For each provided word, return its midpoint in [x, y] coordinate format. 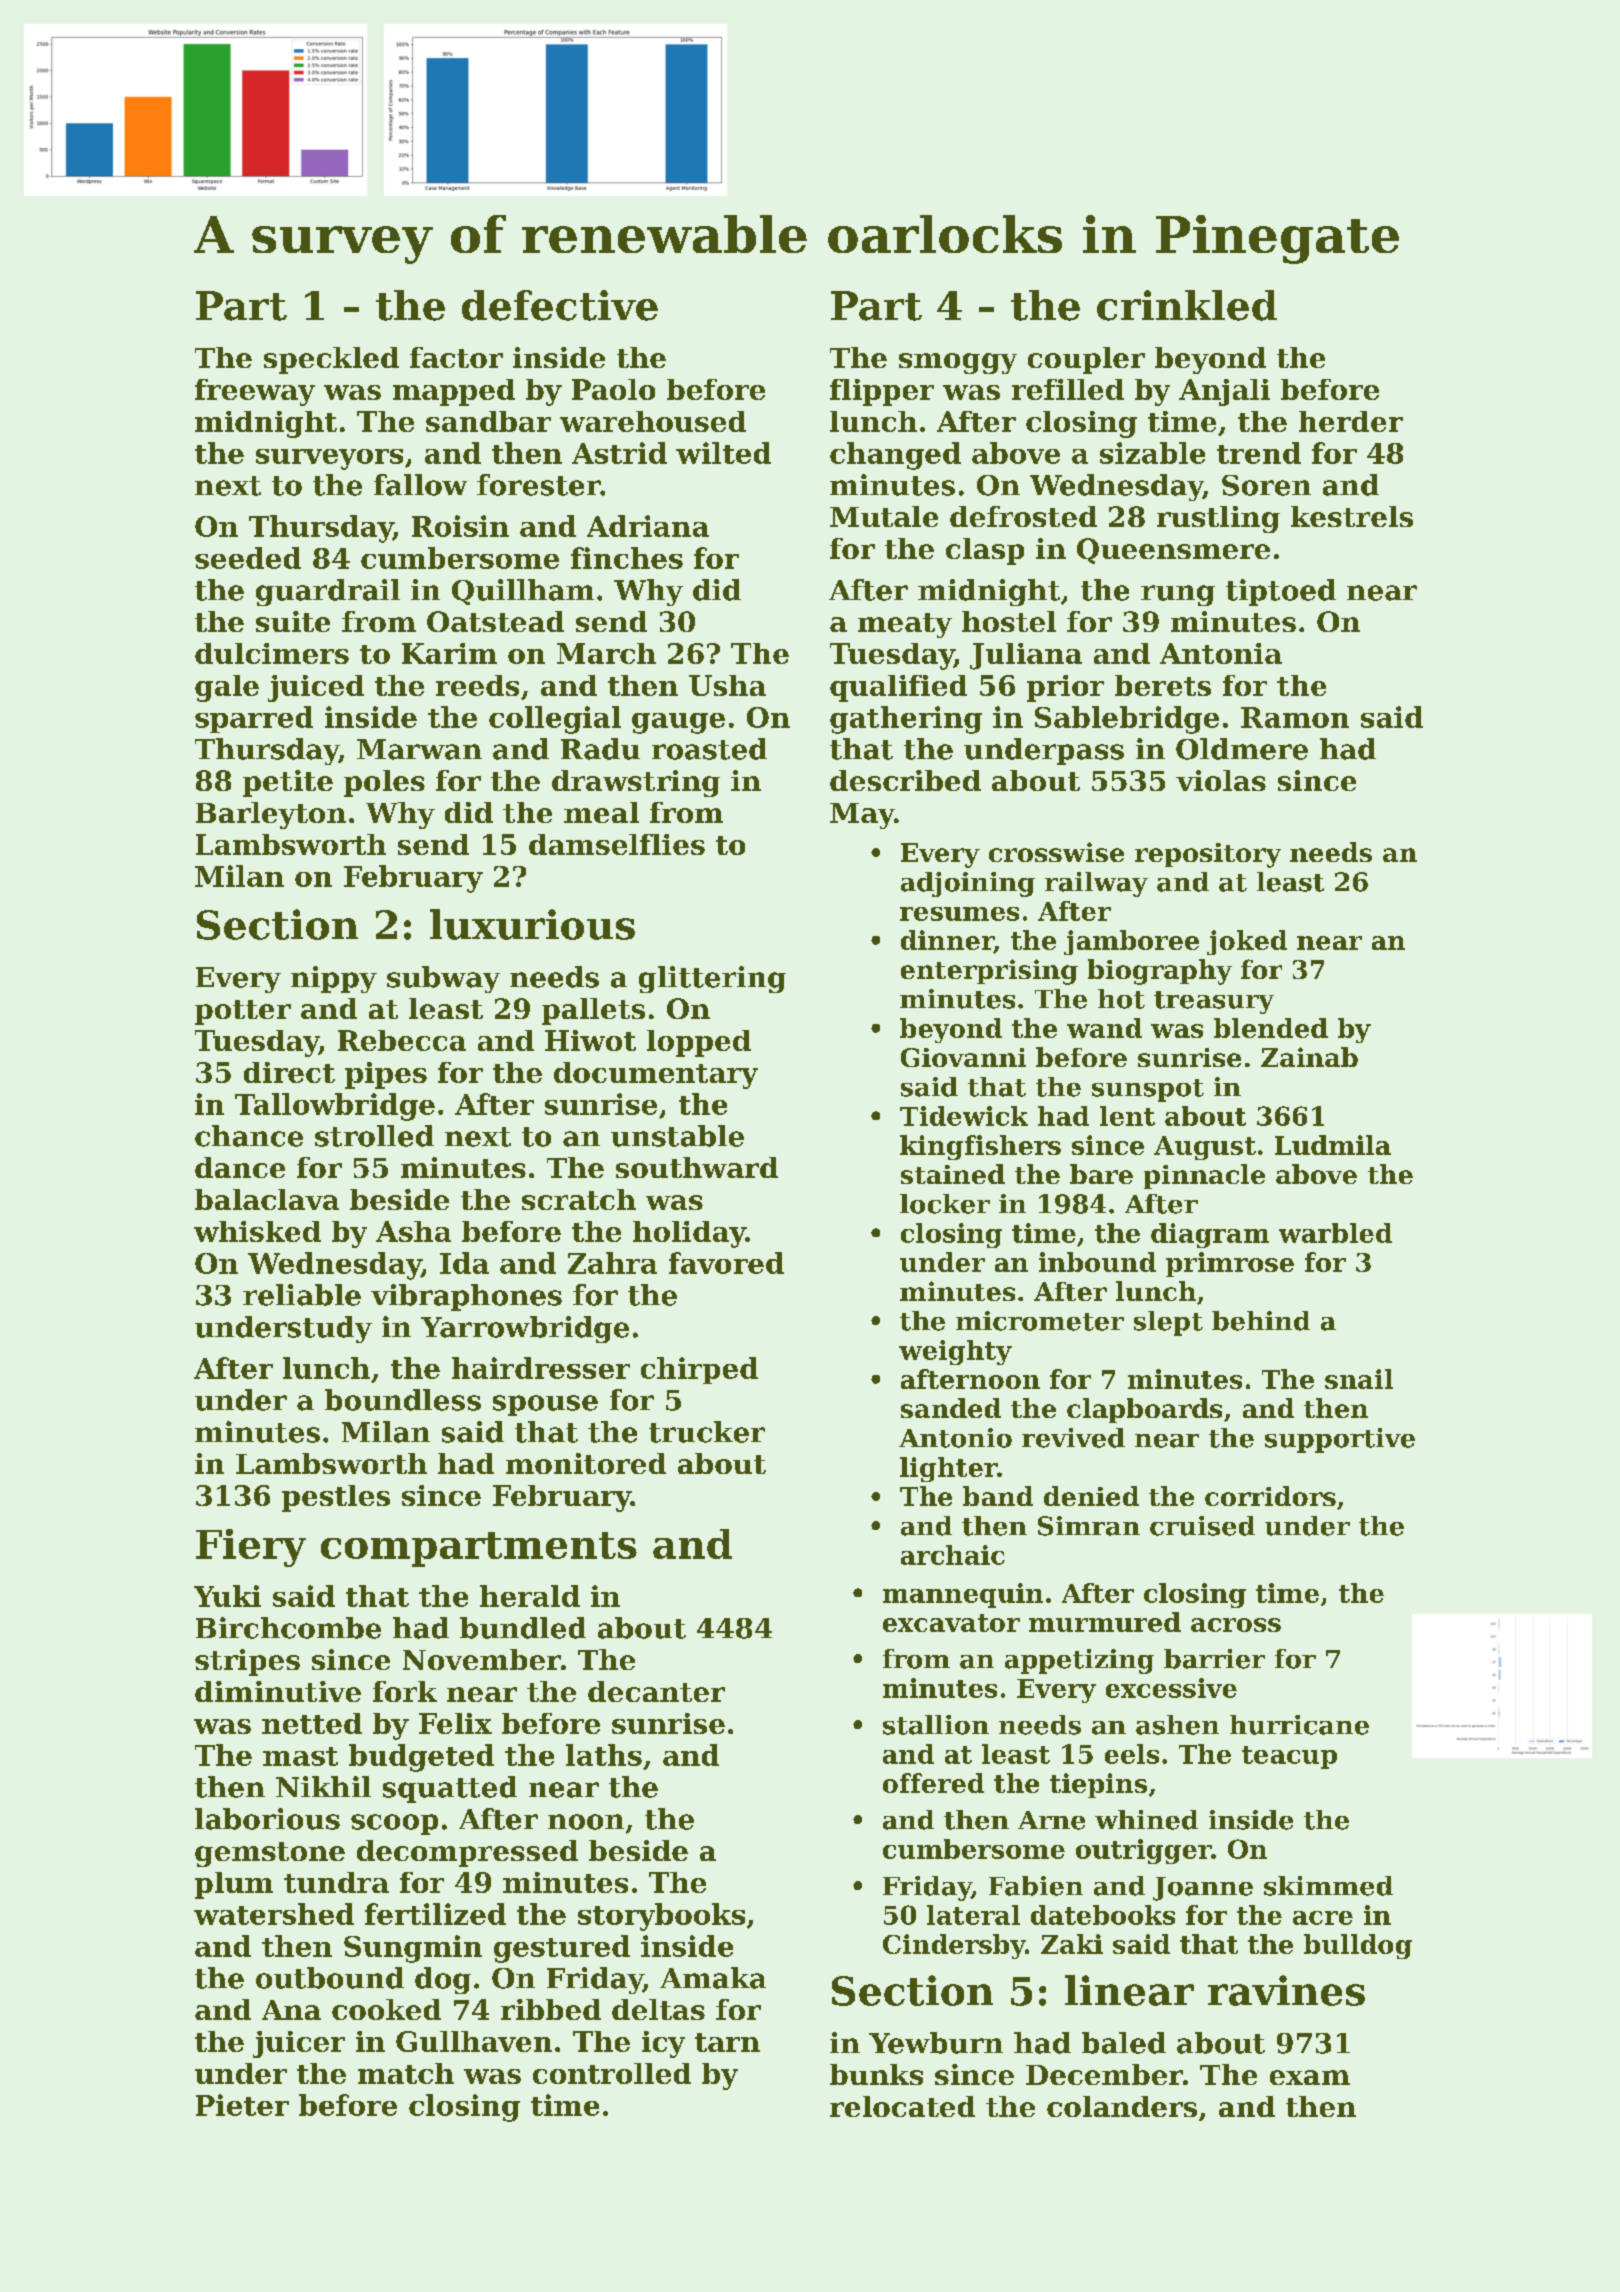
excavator [951, 1623]
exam [1310, 2077]
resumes [959, 914]
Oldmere [1242, 749]
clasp [985, 551]
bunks [876, 2074]
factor [456, 357]
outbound [330, 1978]
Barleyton [271, 815]
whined [1146, 1820]
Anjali [1224, 392]
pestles [336, 1498]
